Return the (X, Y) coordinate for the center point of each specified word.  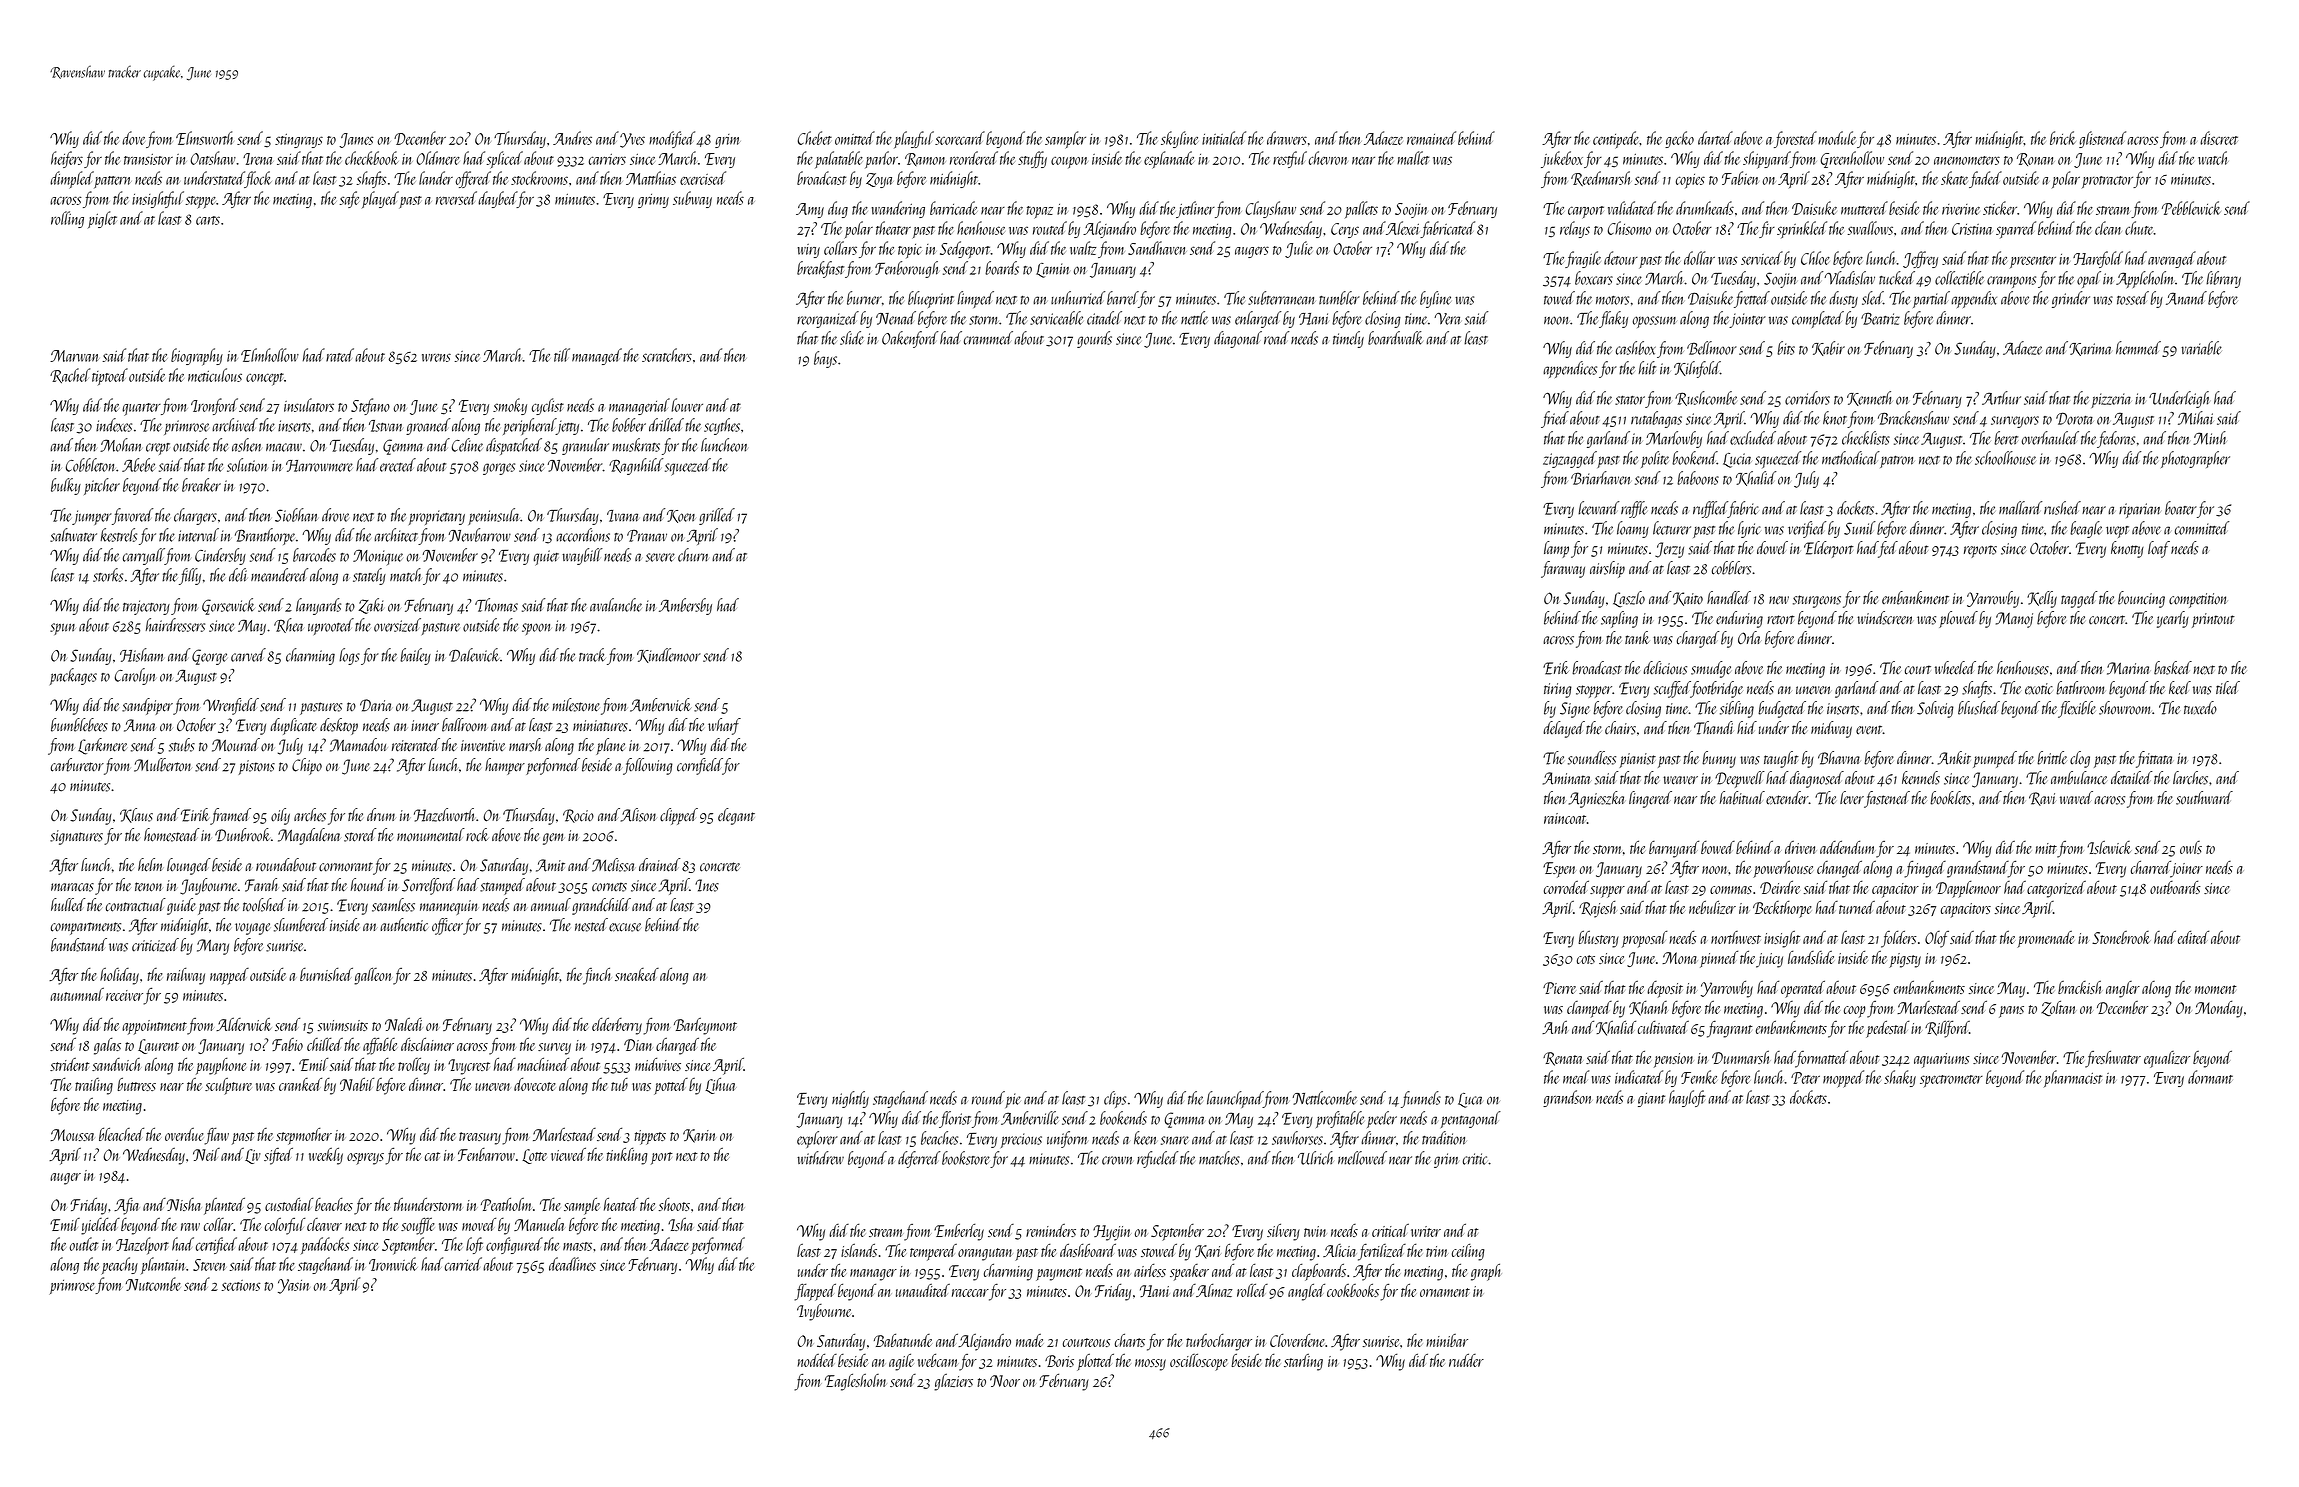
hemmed (2138, 348)
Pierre (1559, 988)
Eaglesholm (856, 1382)
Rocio (578, 816)
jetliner (1195, 209)
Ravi (2042, 799)
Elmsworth (204, 138)
